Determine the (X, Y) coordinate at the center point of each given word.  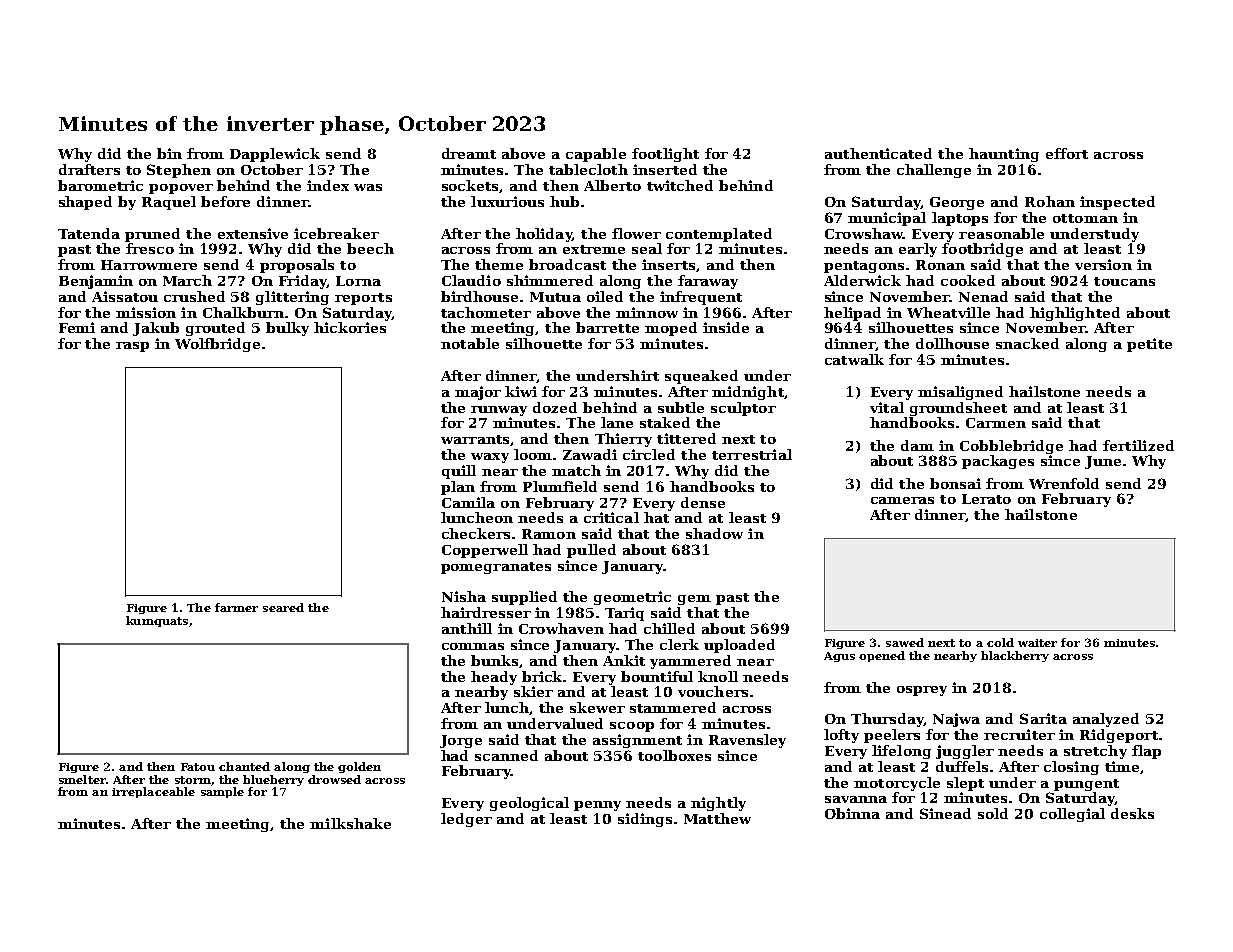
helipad (852, 314)
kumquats (157, 621)
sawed (905, 642)
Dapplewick (275, 155)
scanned (506, 755)
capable (596, 155)
